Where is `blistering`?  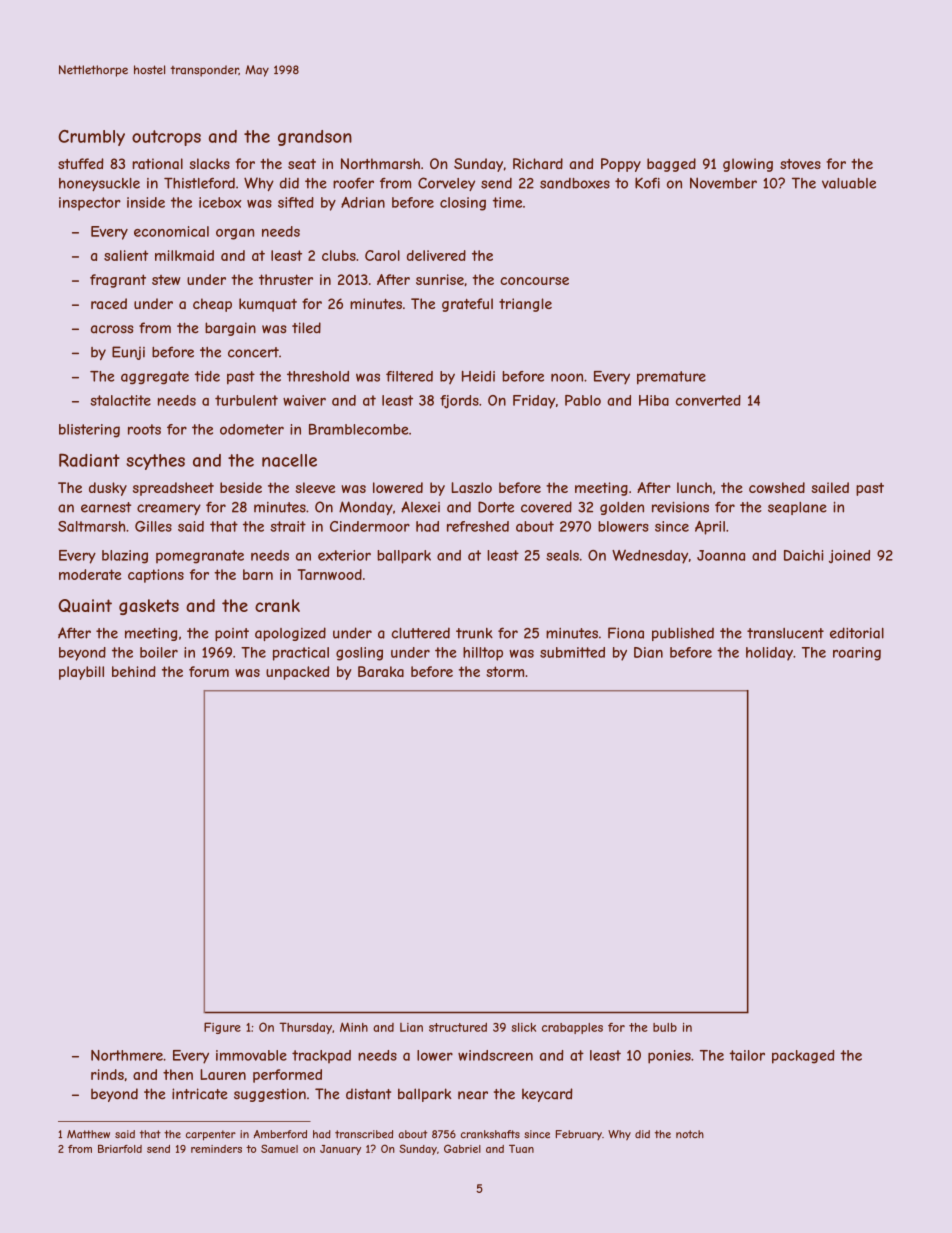 blistering is located at coordinates (89, 431).
